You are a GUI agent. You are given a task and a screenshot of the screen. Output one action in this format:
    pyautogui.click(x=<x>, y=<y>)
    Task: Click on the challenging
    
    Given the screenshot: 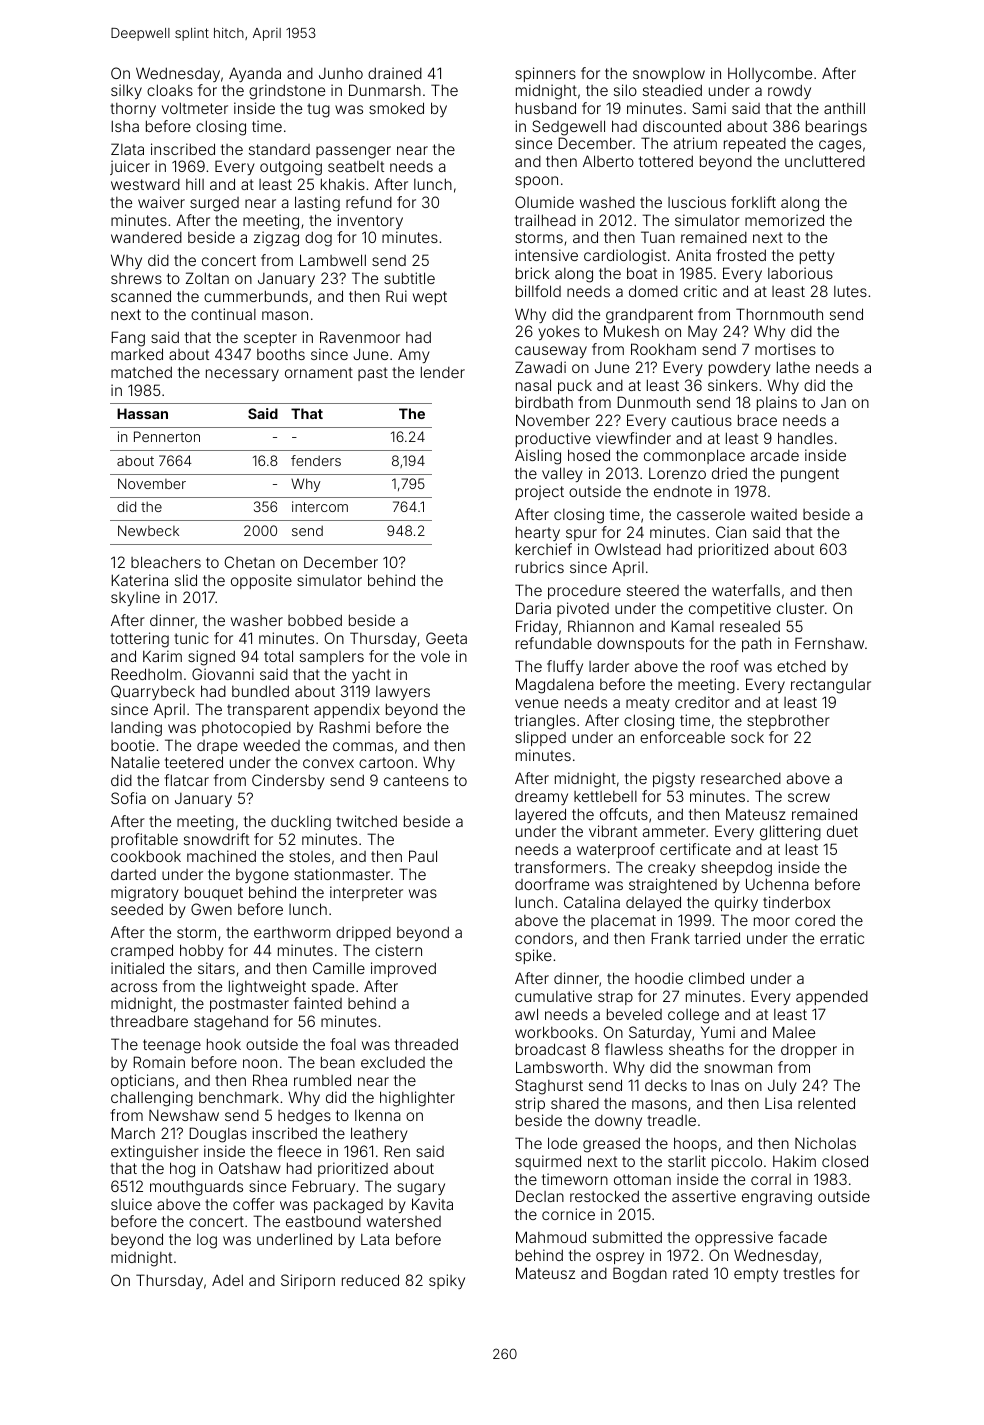 What is the action you would take?
    pyautogui.click(x=152, y=1099)
